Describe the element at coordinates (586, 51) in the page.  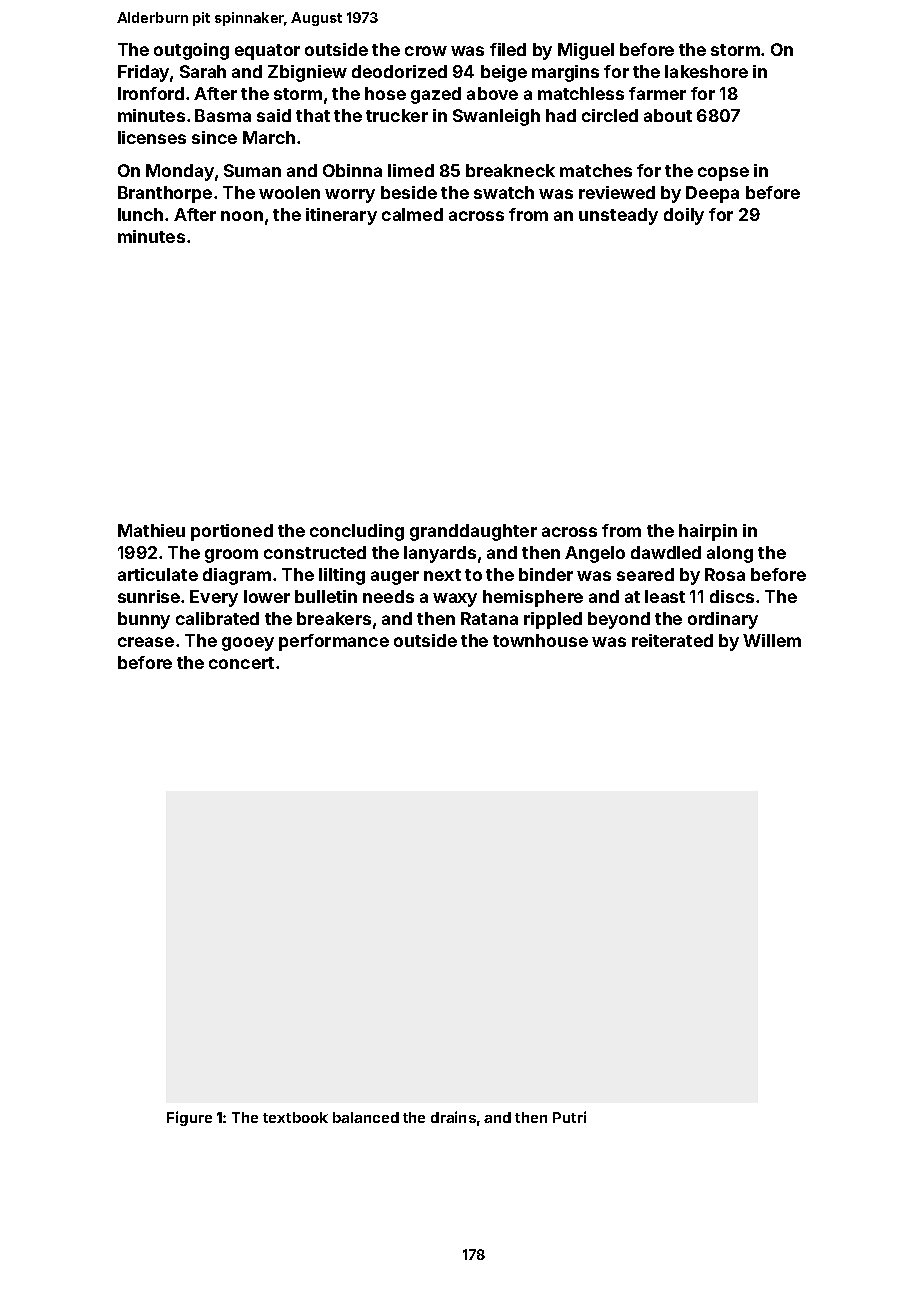
I see `Miguel` at that location.
